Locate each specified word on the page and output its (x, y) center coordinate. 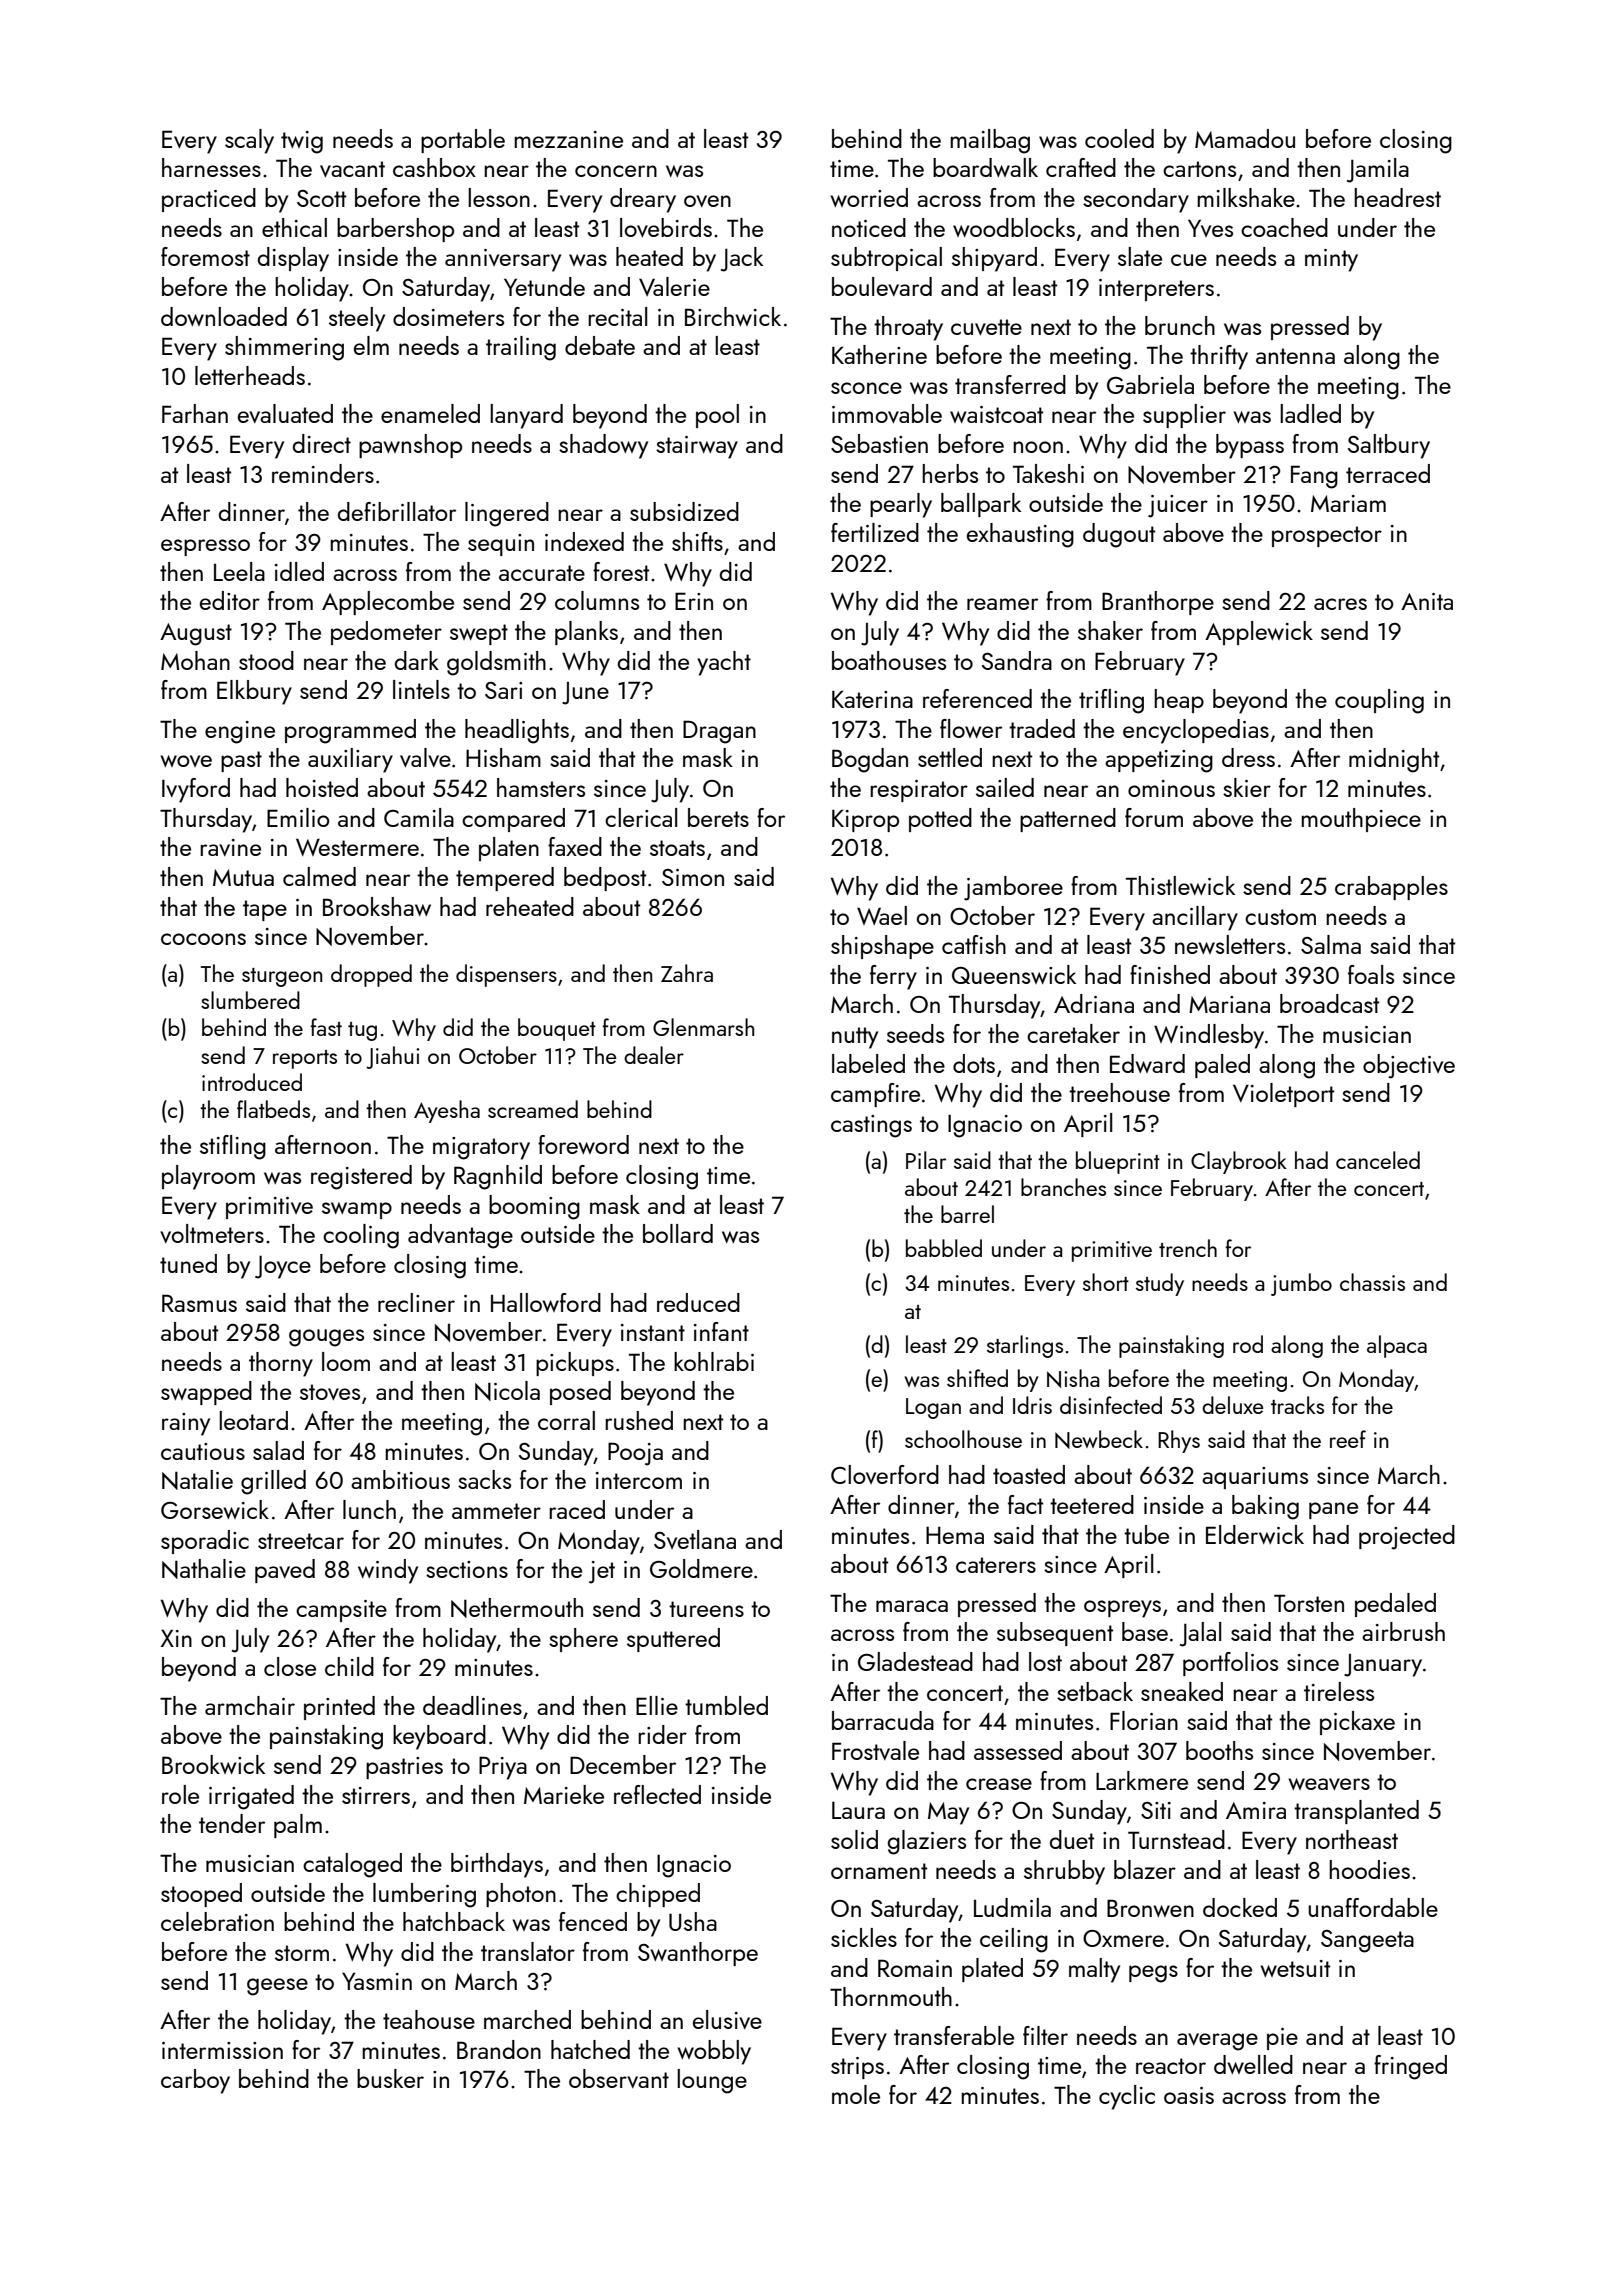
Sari (503, 690)
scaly (249, 141)
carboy (195, 2081)
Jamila (1378, 170)
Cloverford (885, 1474)
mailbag (990, 141)
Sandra (1017, 660)
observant (619, 2078)
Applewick (1259, 633)
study (1160, 1284)
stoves (330, 1392)
